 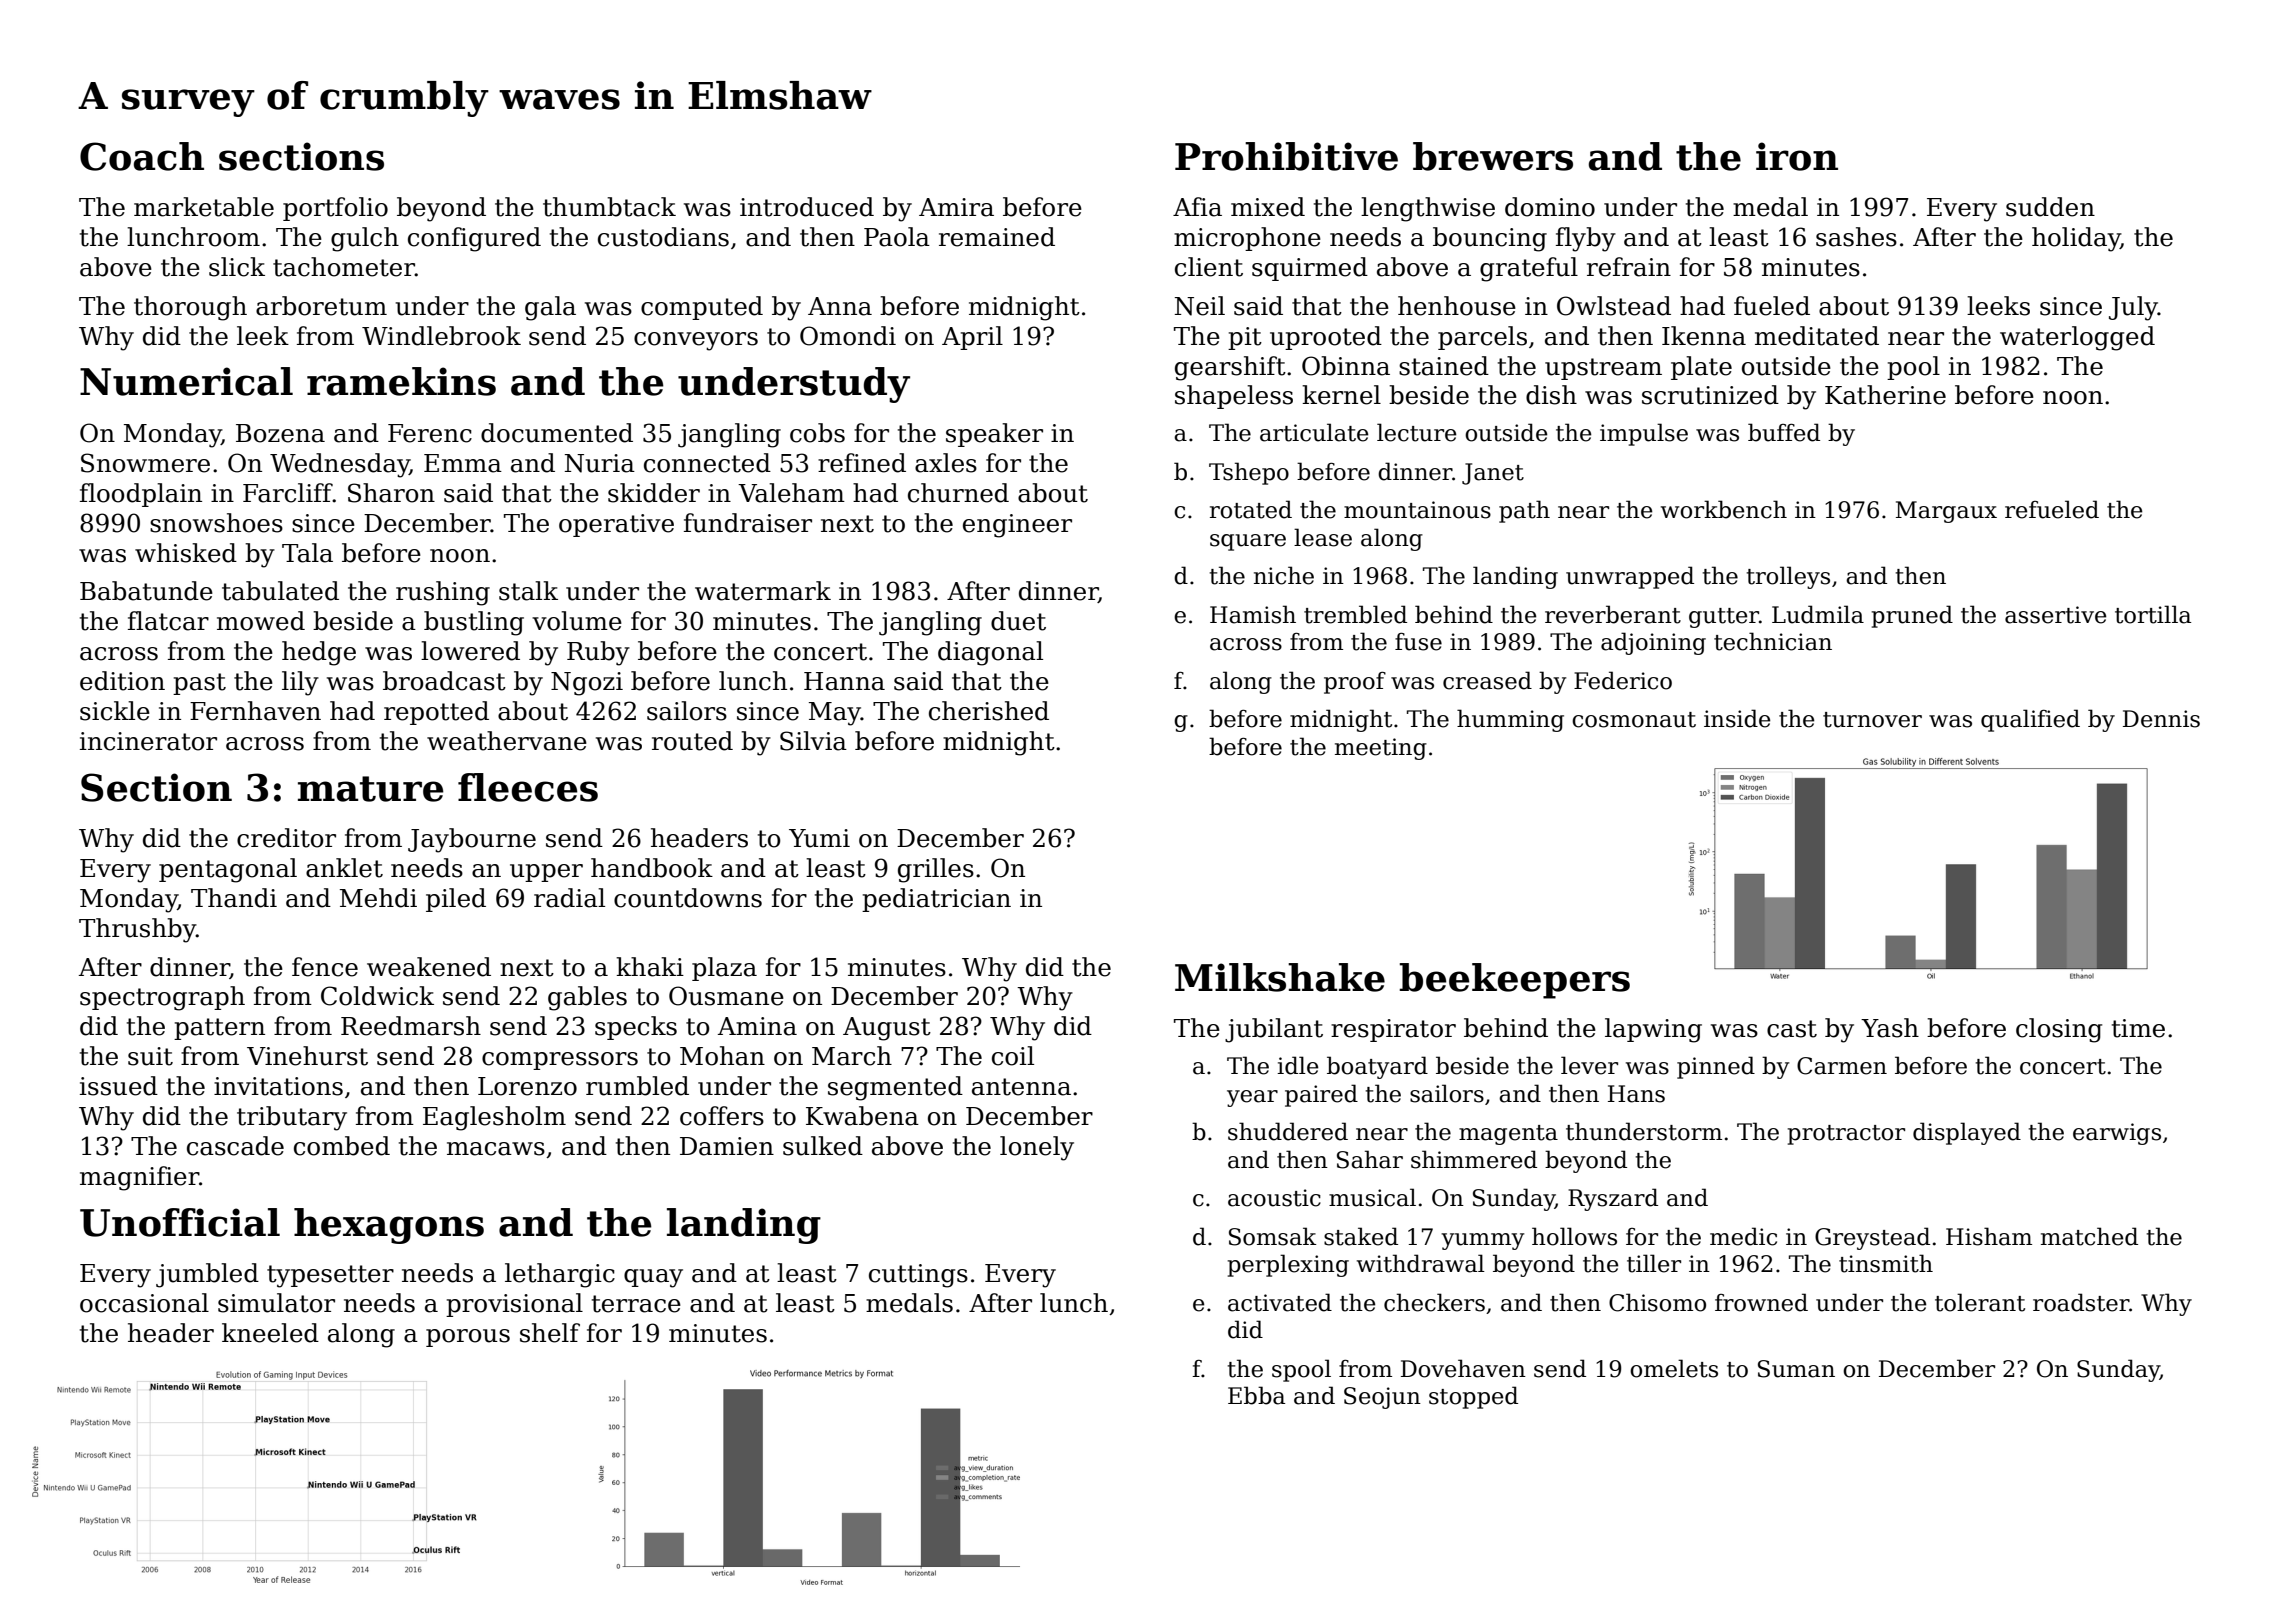 I want to click on Margaux, so click(x=1946, y=512).
